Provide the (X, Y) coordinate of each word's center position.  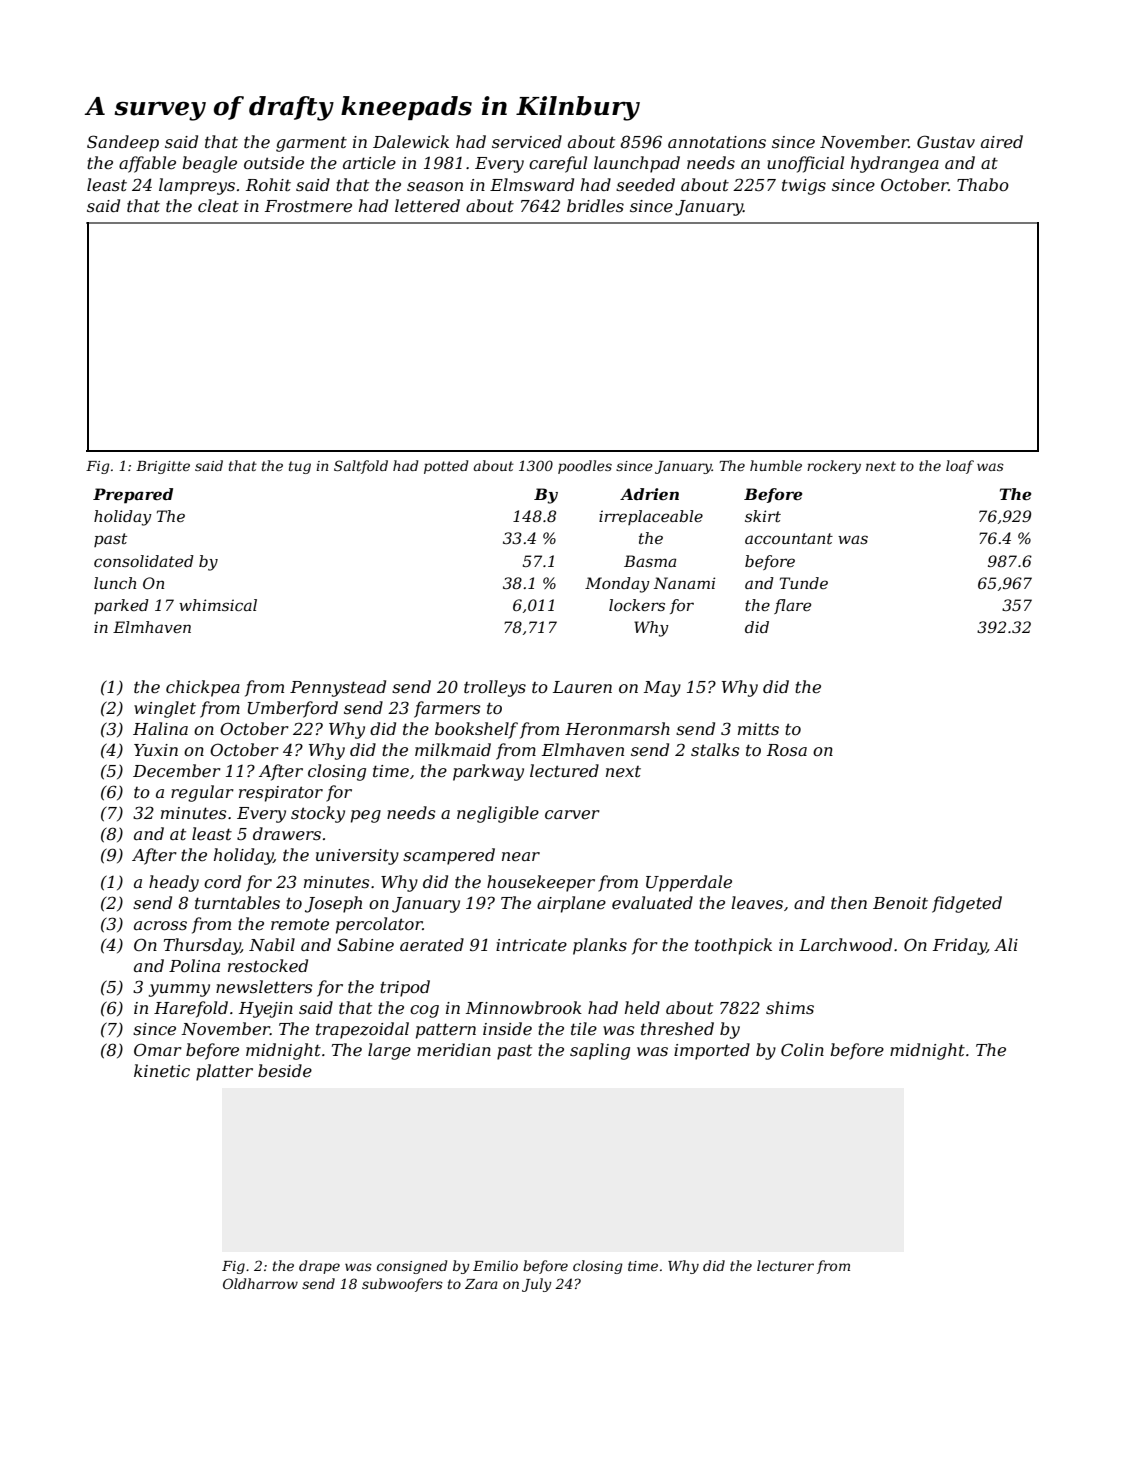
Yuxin (156, 750)
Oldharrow (260, 1283)
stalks (715, 749)
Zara (481, 1284)
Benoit (900, 903)
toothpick (733, 946)
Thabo (983, 184)
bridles (595, 205)
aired (1002, 141)
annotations (717, 142)
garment (311, 144)
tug (300, 467)
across (160, 925)
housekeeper (541, 883)
